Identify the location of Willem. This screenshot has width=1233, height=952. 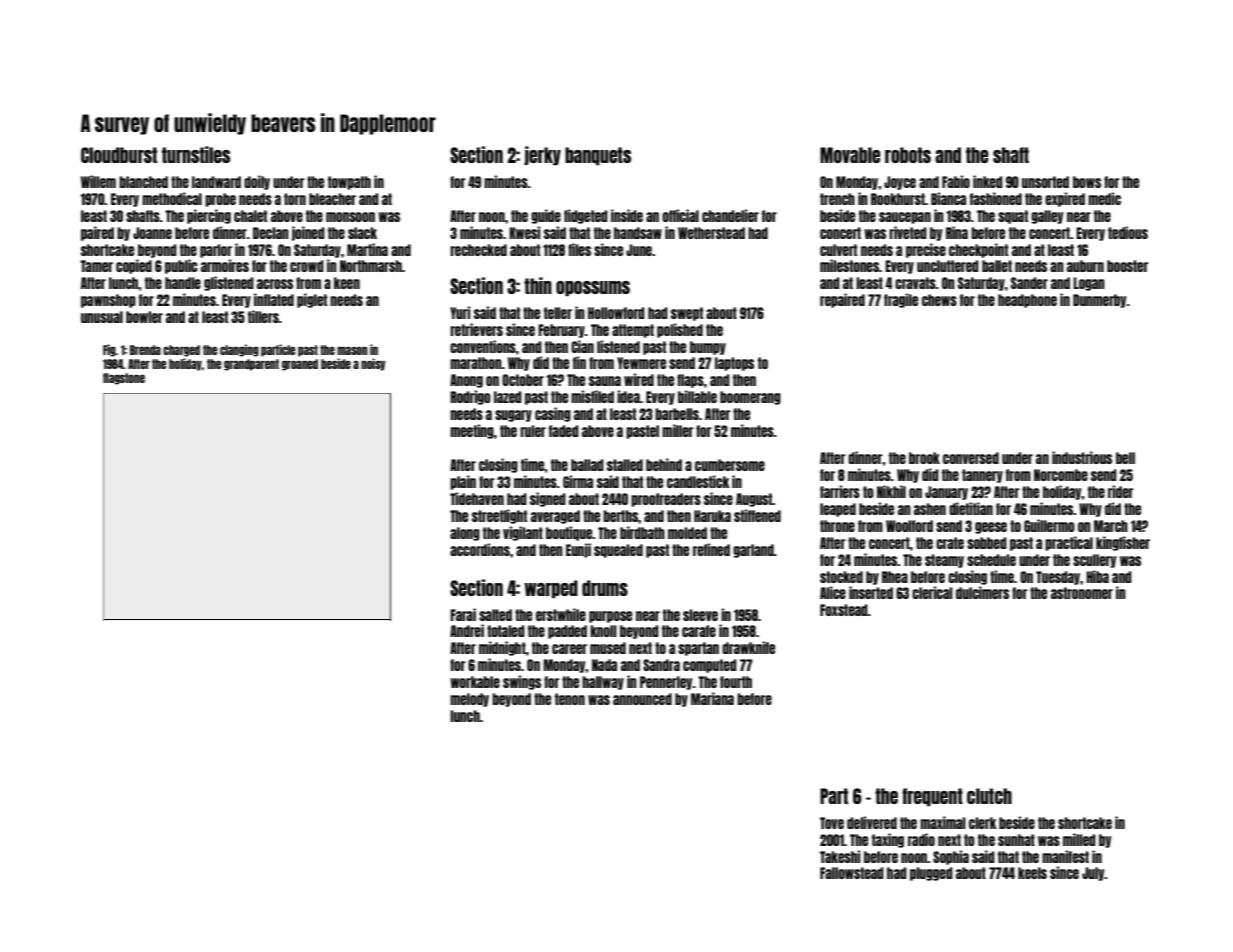
(98, 181).
